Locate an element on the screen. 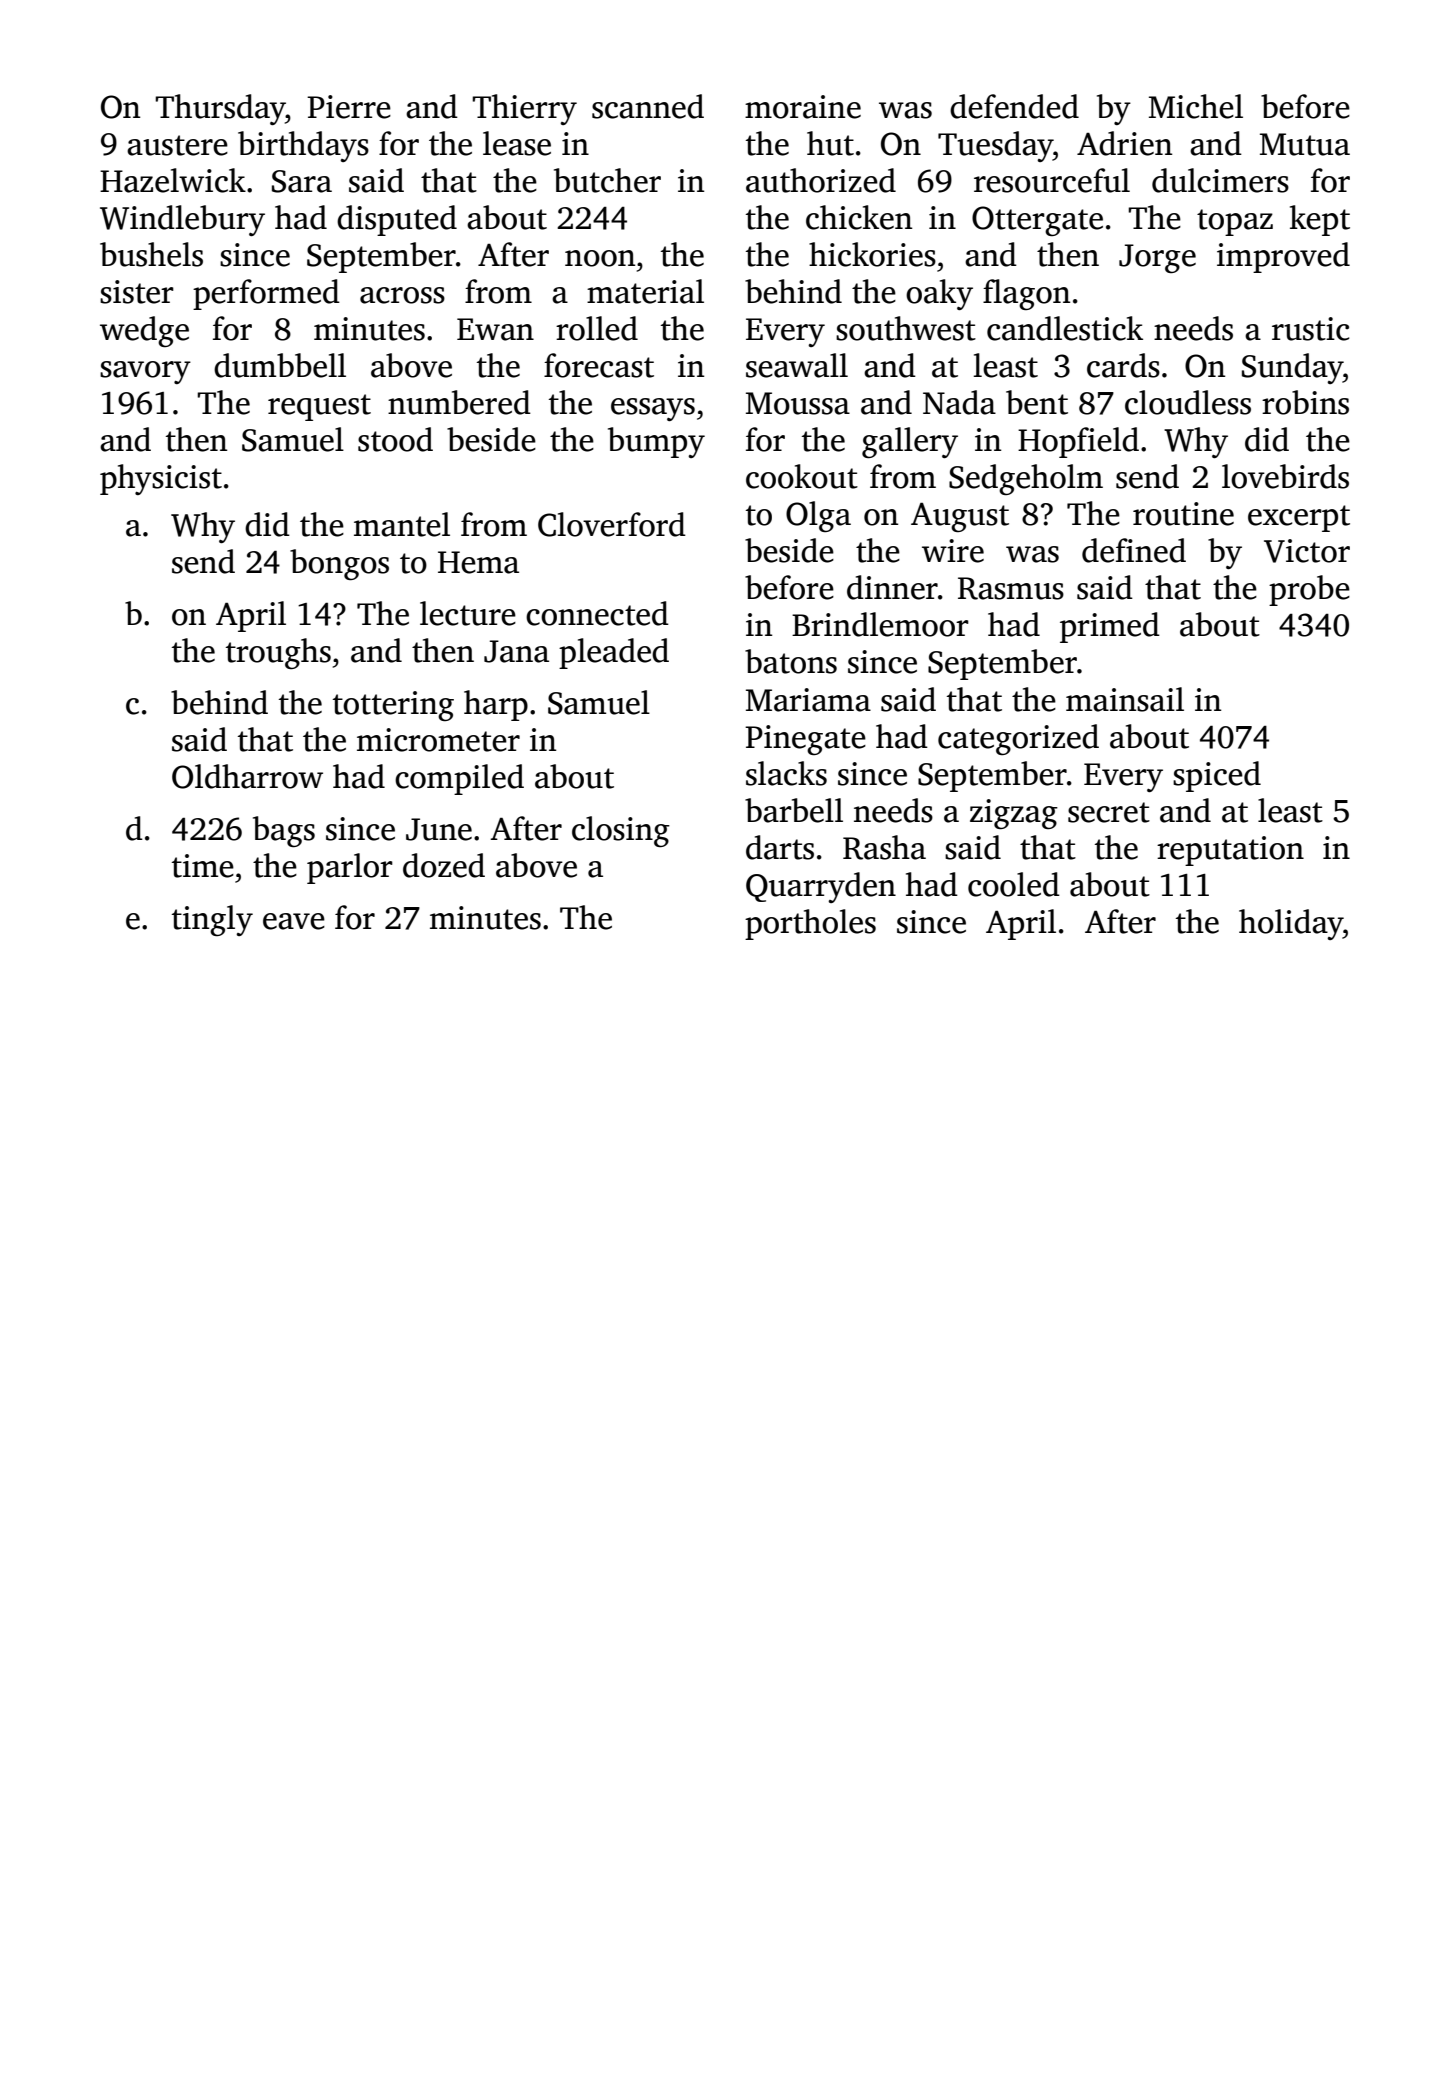 This screenshot has height=2100, width=1450. scanned is located at coordinates (648, 106).
